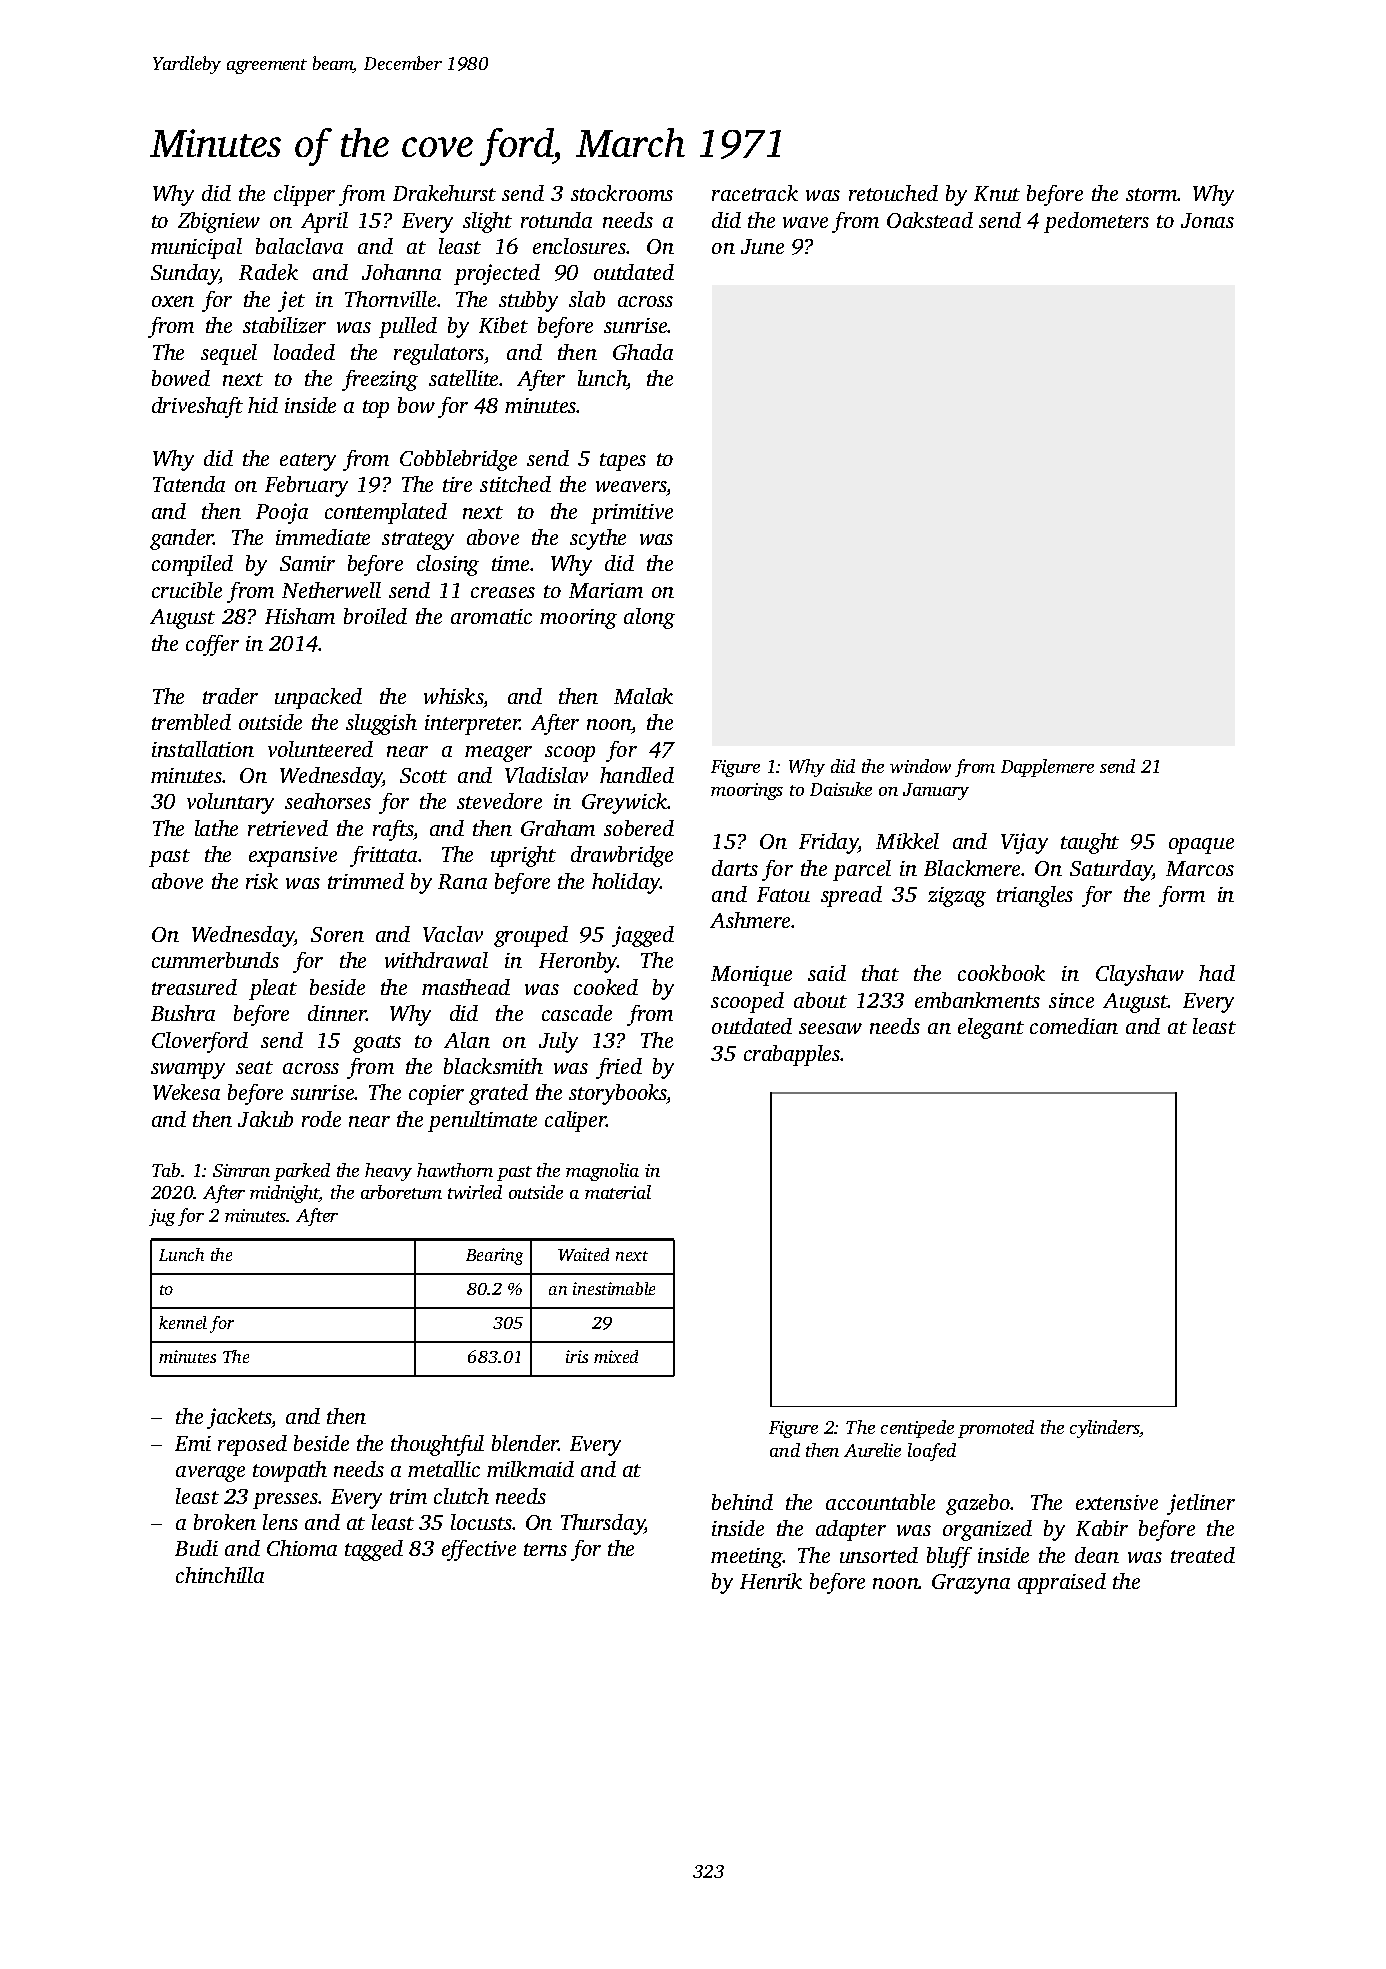  What do you see at coordinates (376, 409) in the image?
I see `top` at bounding box center [376, 409].
